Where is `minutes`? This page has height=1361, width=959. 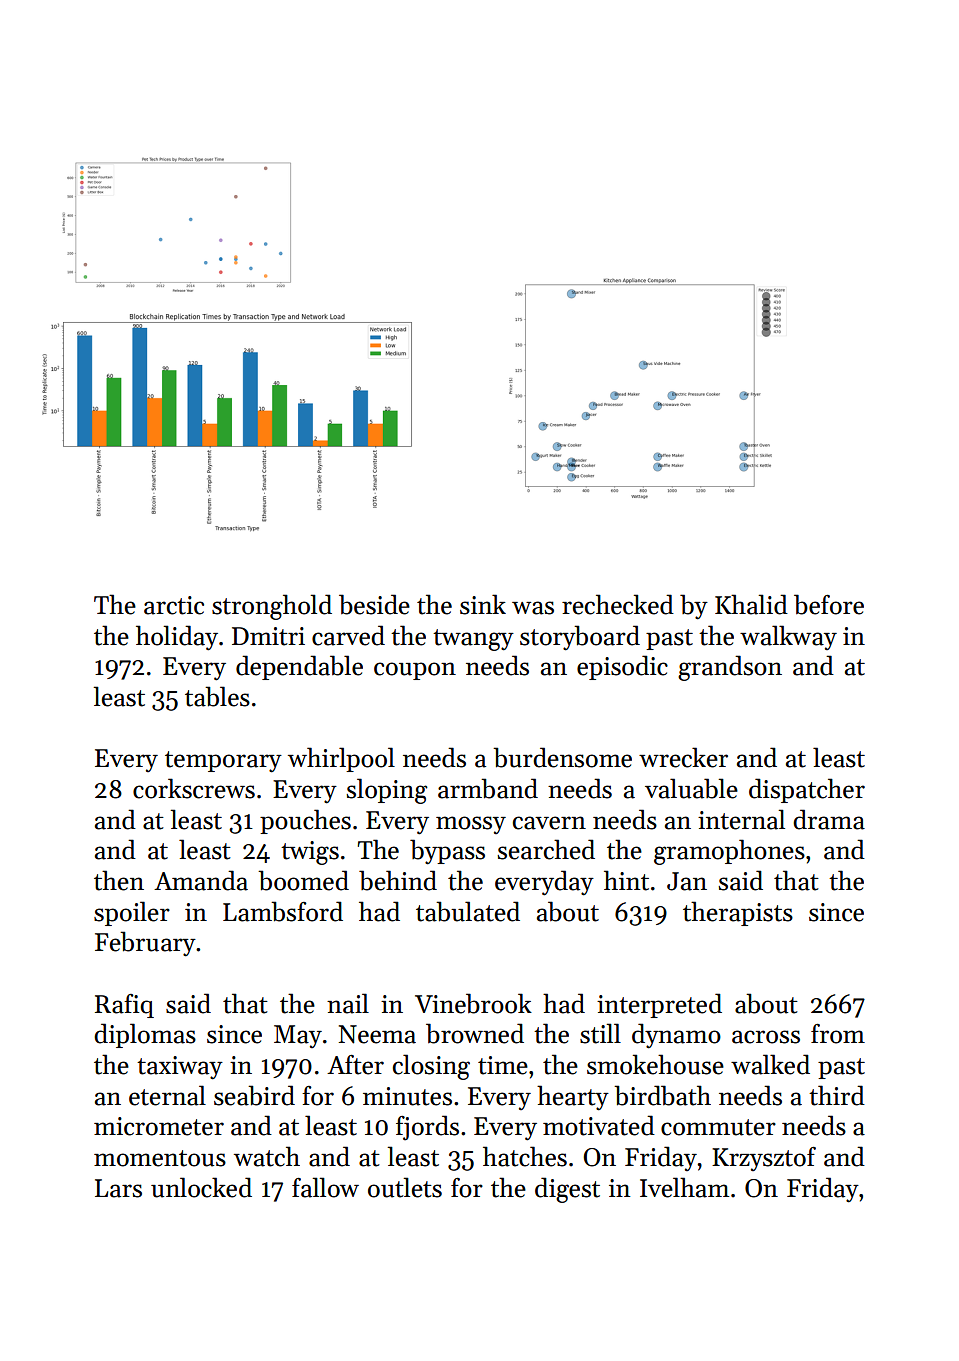 minutes is located at coordinates (407, 1096).
